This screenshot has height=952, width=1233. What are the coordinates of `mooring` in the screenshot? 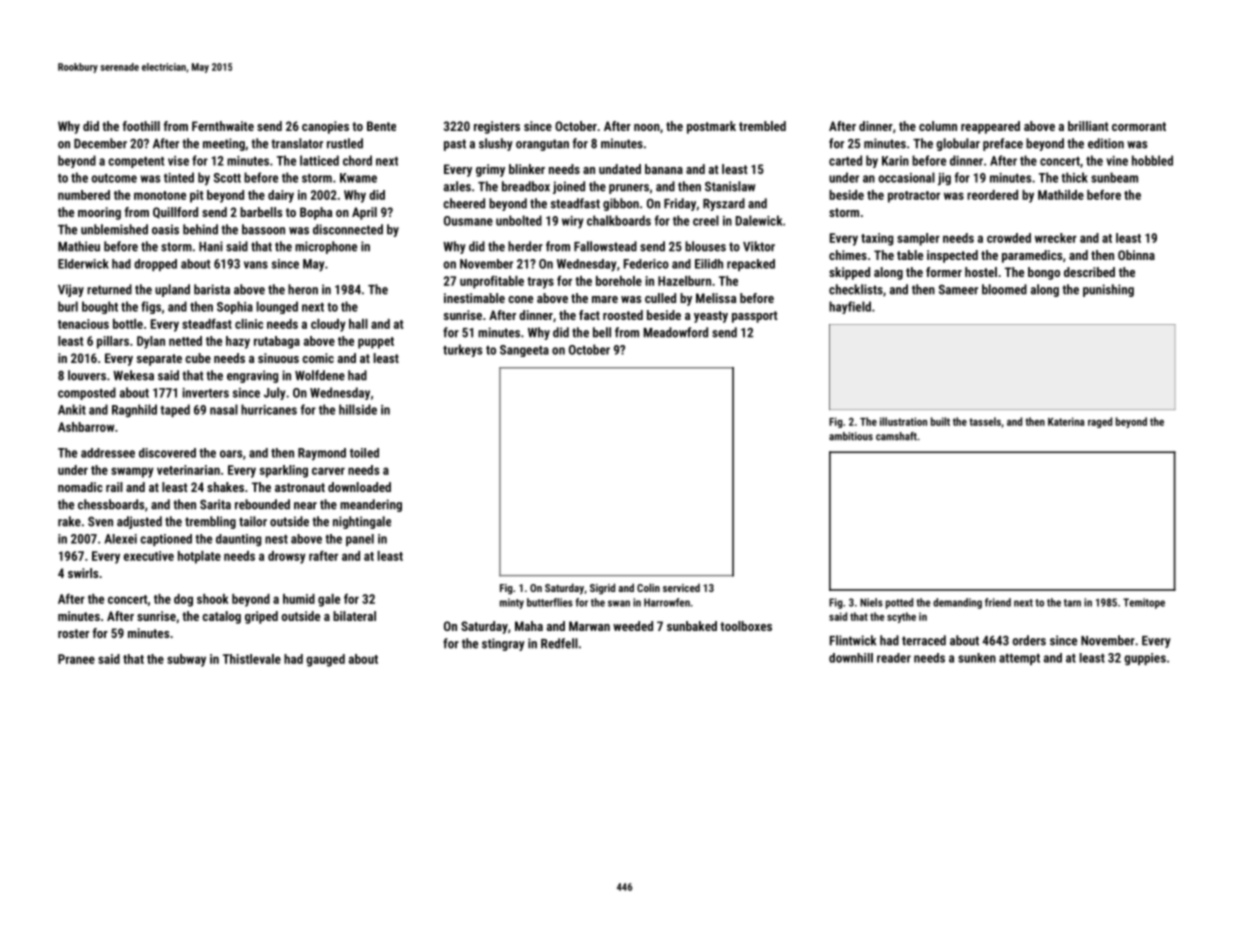 It's located at (99, 213).
